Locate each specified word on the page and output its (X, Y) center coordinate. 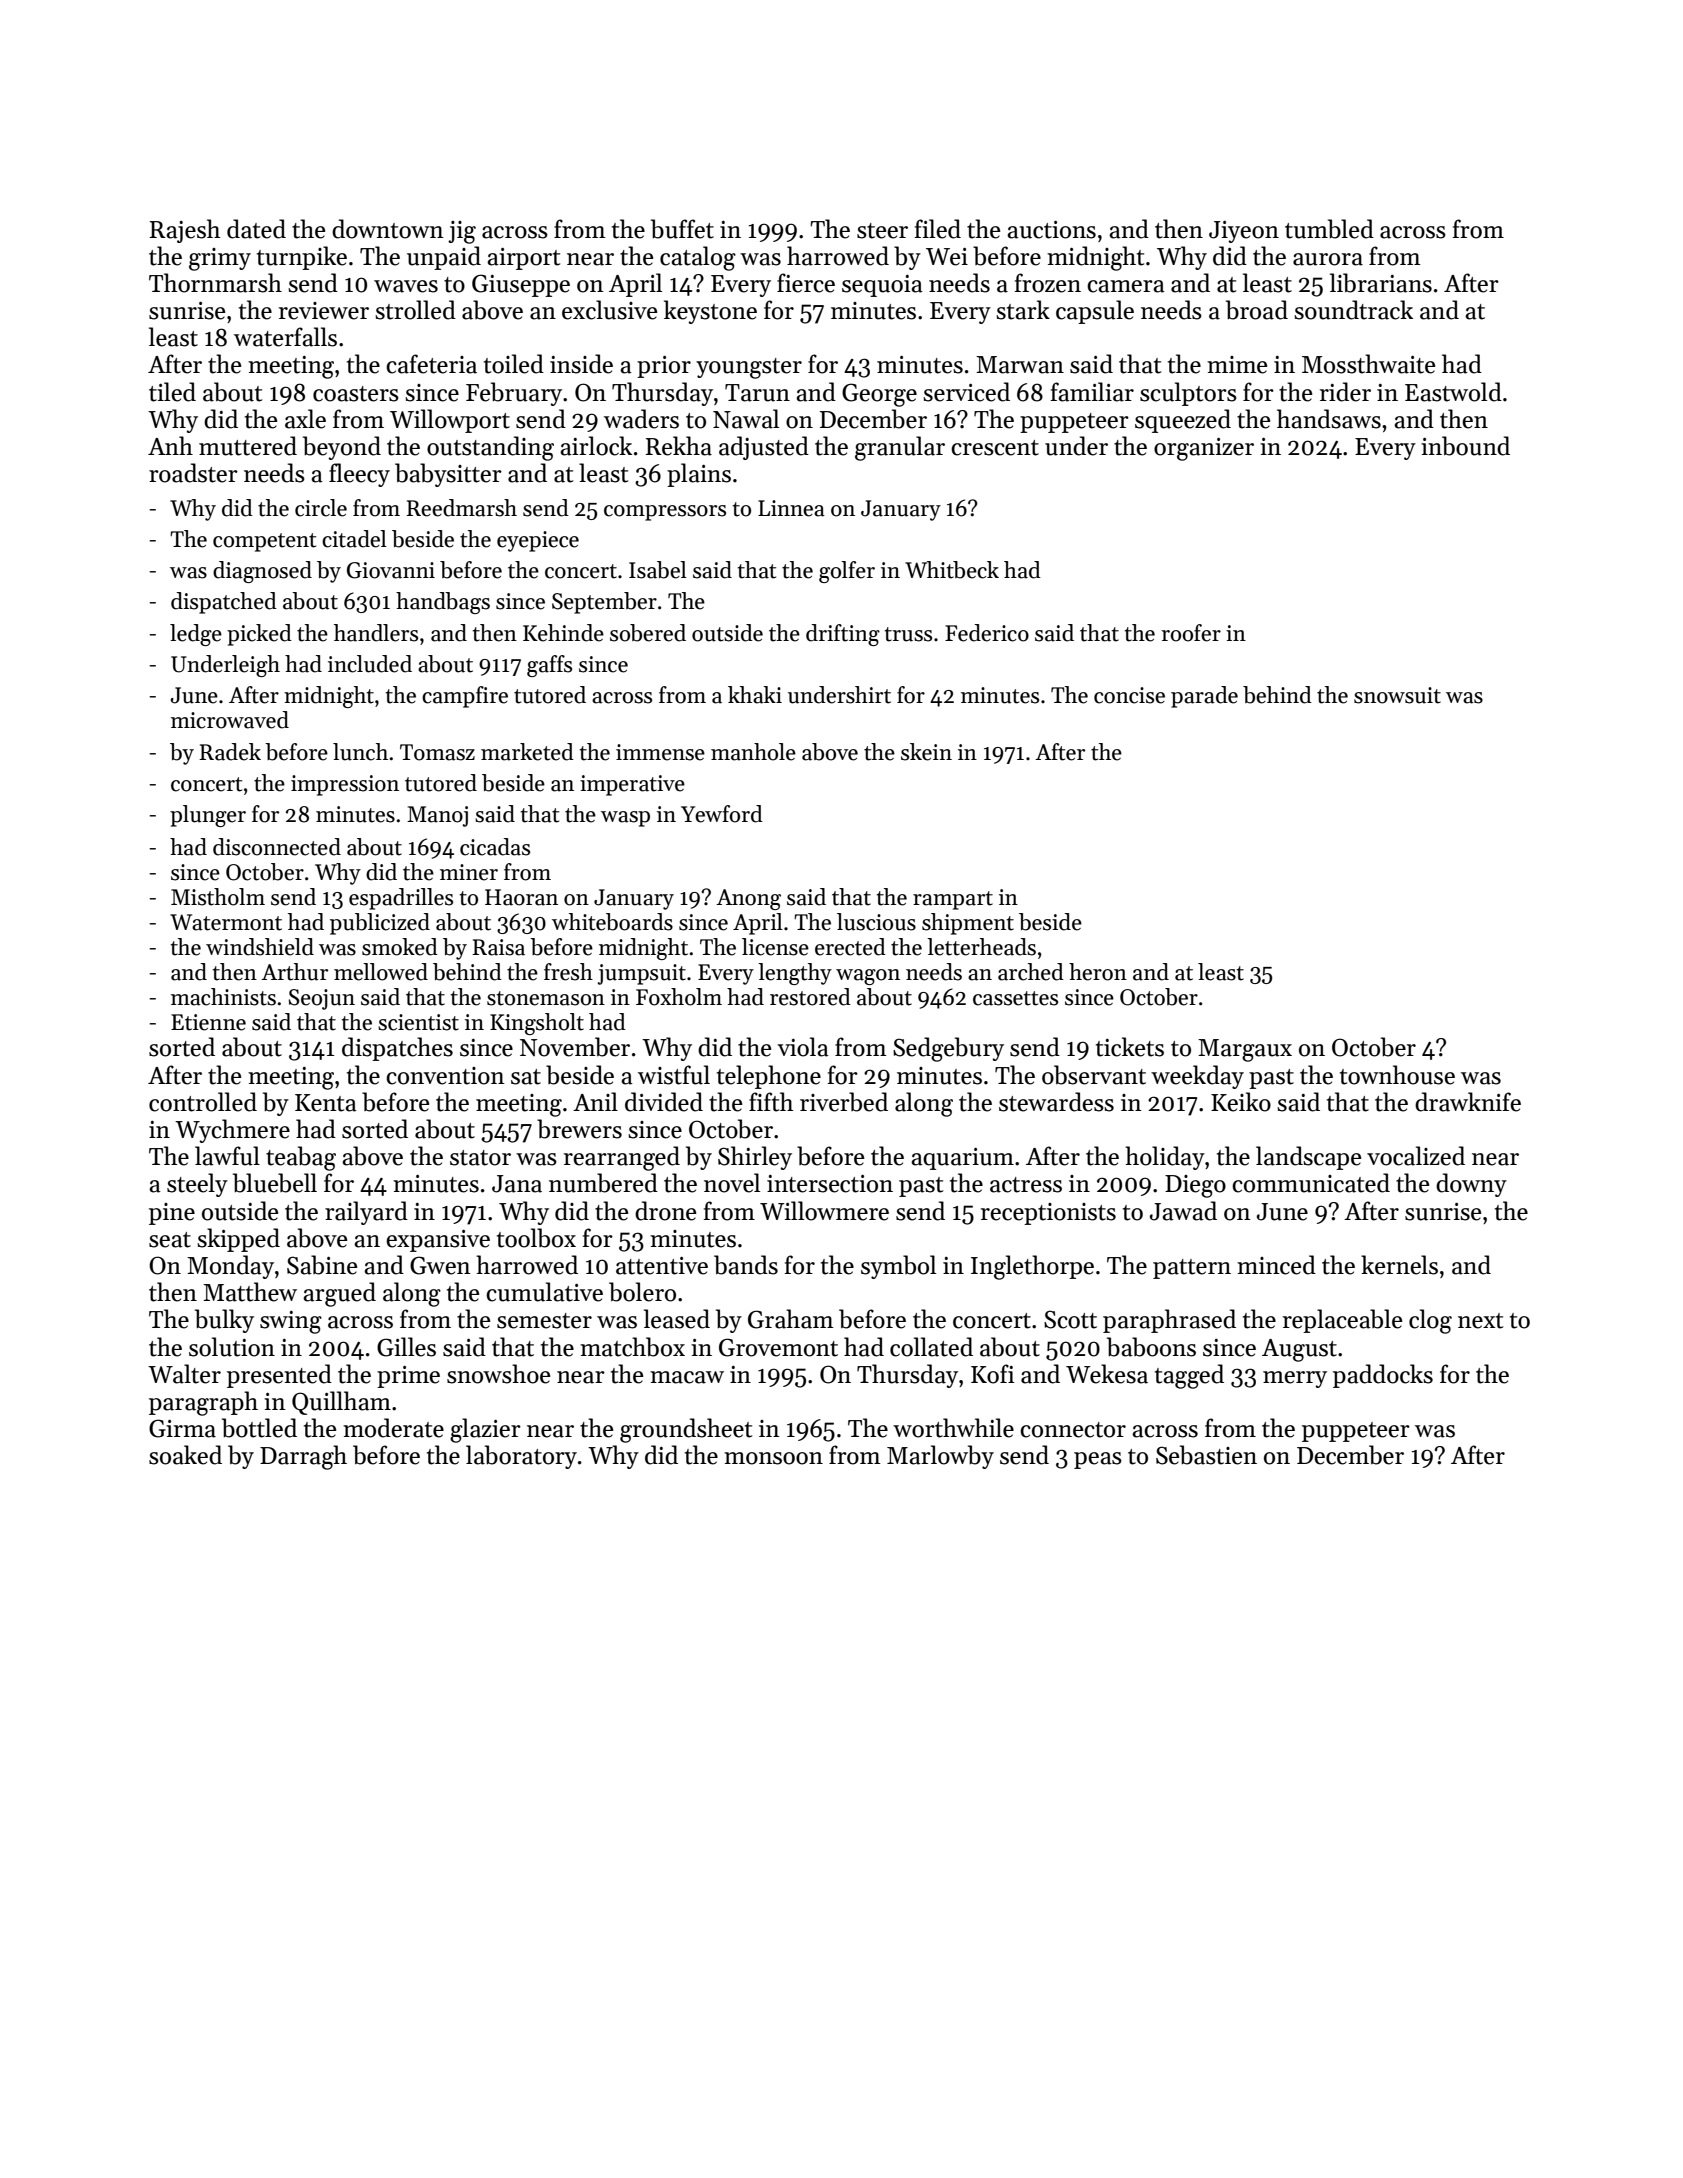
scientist (418, 1022)
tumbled (1329, 229)
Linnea (791, 508)
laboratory (521, 1457)
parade (1204, 697)
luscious (876, 922)
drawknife (1468, 1102)
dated (256, 229)
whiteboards (612, 922)
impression (345, 785)
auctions (1051, 230)
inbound (1465, 446)
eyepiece (538, 541)
